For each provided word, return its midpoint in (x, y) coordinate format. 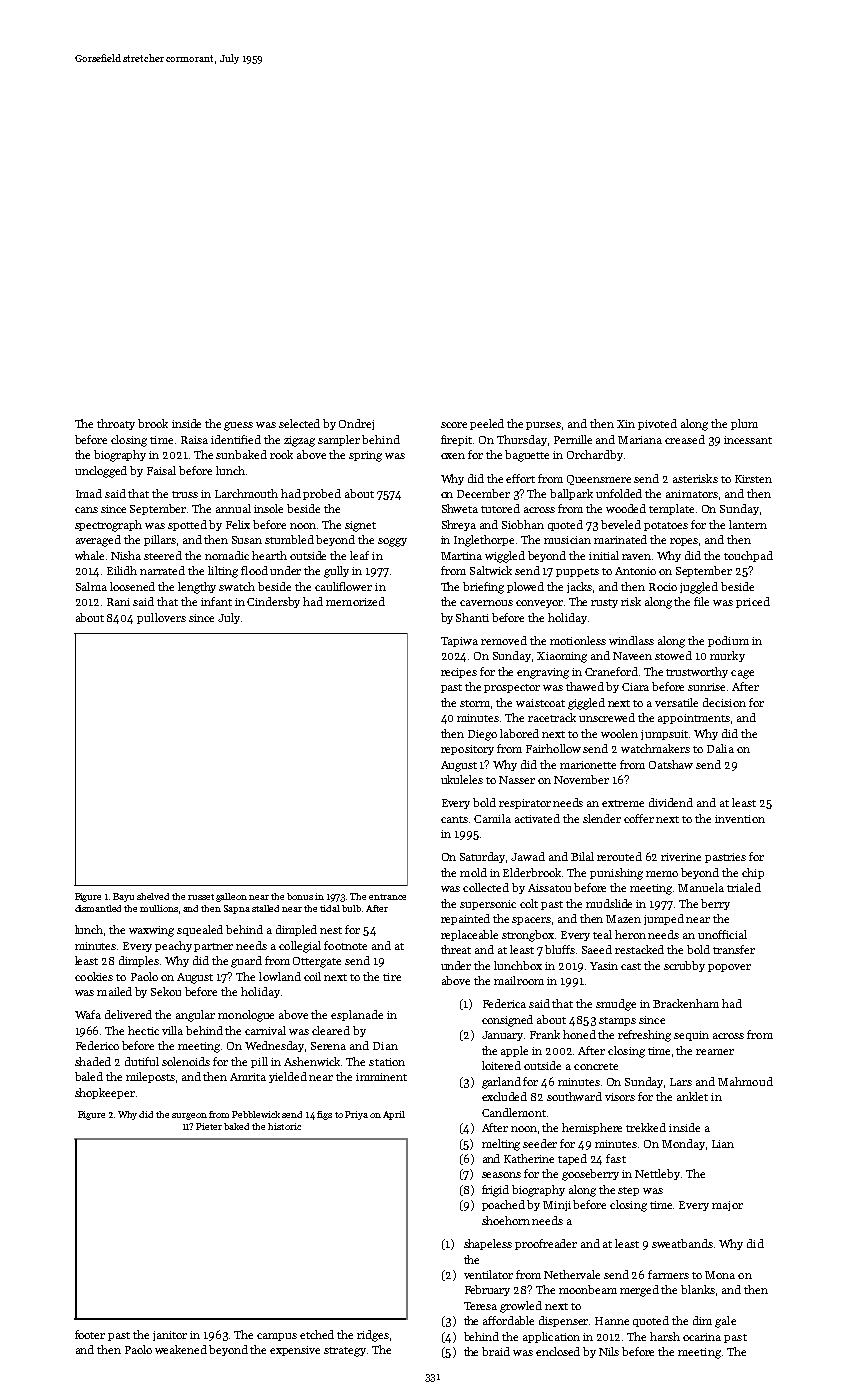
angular (195, 1016)
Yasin (604, 966)
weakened (181, 1349)
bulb (351, 908)
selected (299, 423)
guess (238, 426)
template (671, 509)
